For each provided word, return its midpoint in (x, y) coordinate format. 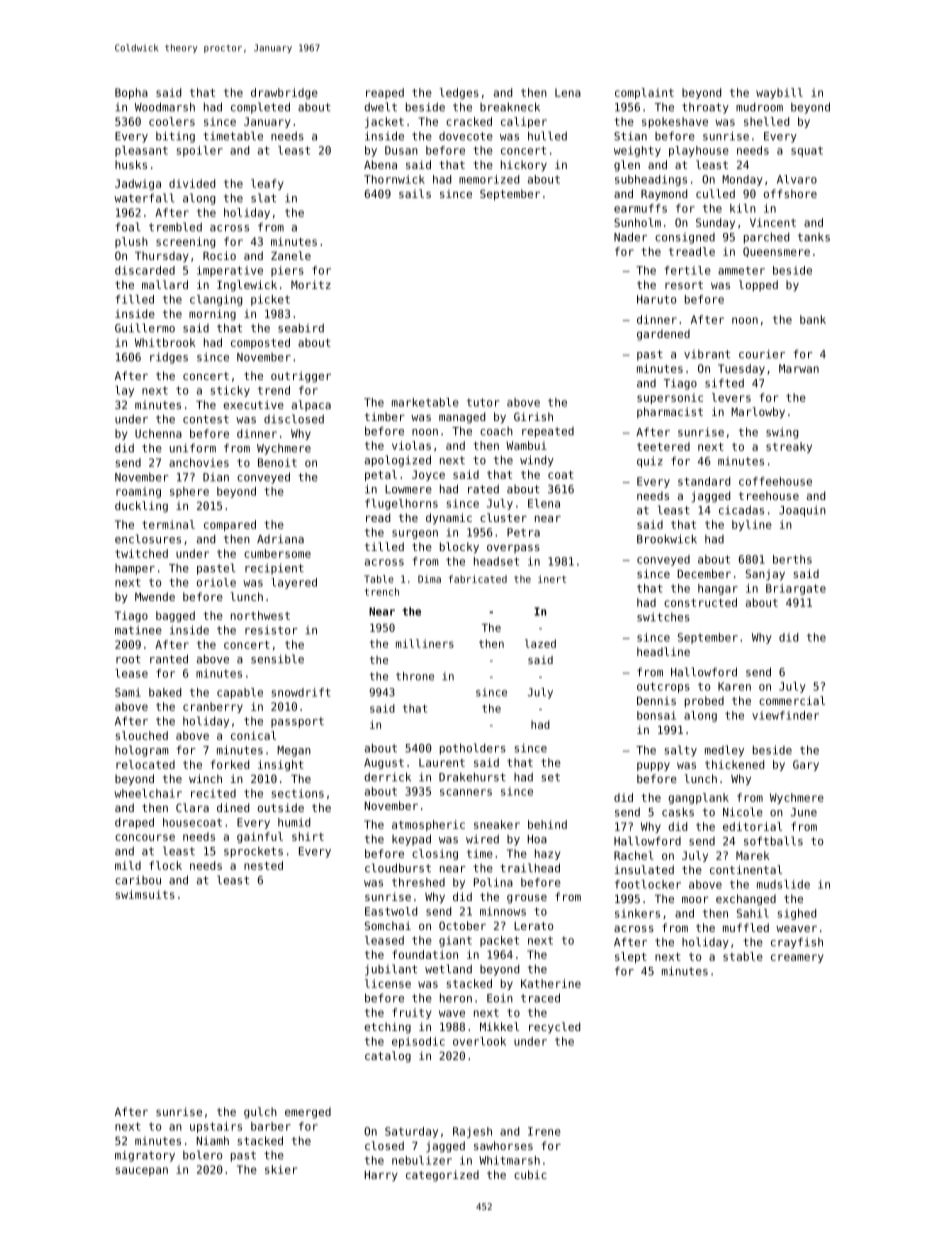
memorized (489, 179)
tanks (814, 237)
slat (263, 198)
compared (230, 525)
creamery (797, 958)
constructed (700, 602)
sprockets (253, 852)
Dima (429, 579)
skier (281, 1169)
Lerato (533, 926)
